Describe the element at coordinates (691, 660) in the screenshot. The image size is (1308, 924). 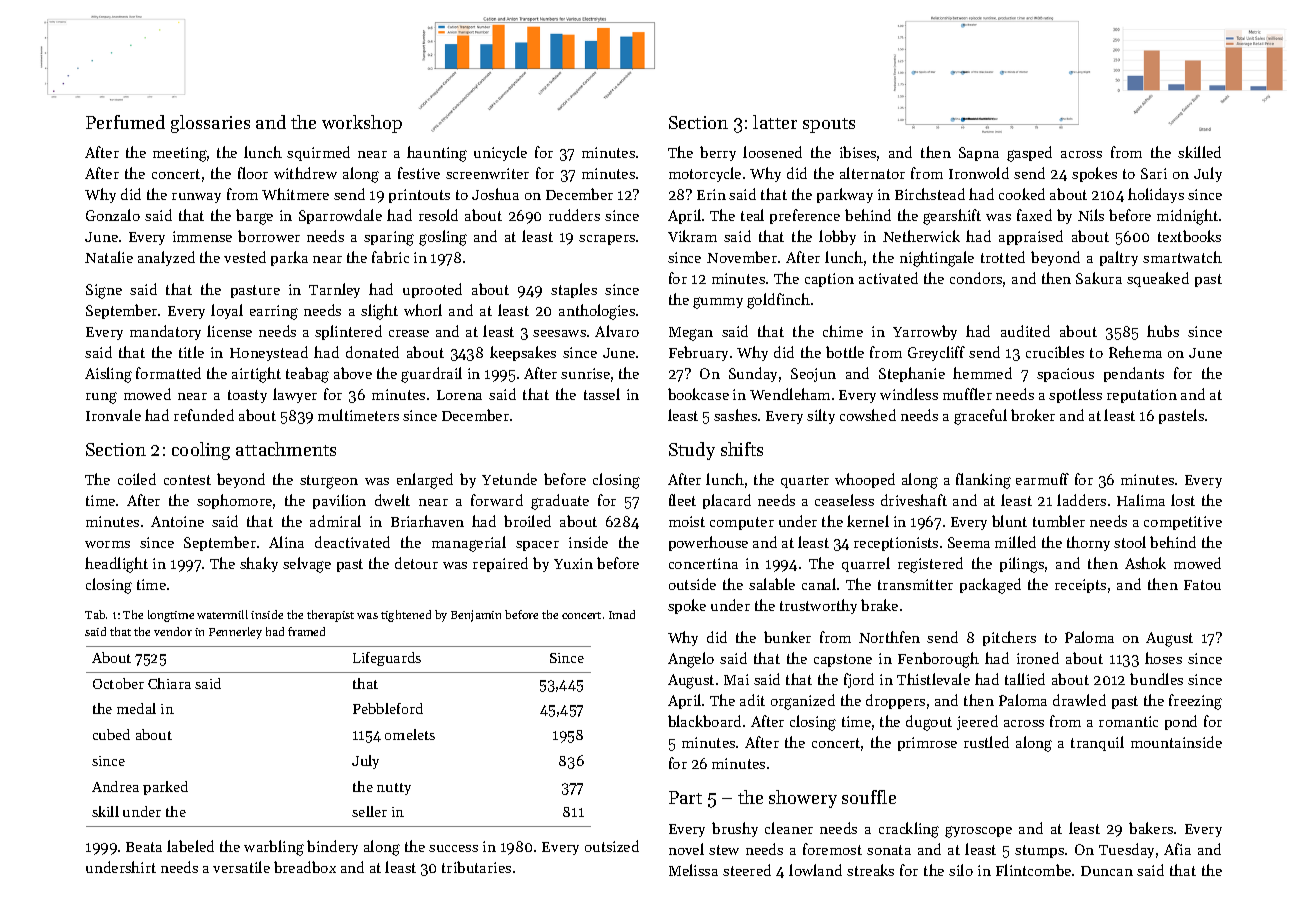
I see `Angelo` at that location.
